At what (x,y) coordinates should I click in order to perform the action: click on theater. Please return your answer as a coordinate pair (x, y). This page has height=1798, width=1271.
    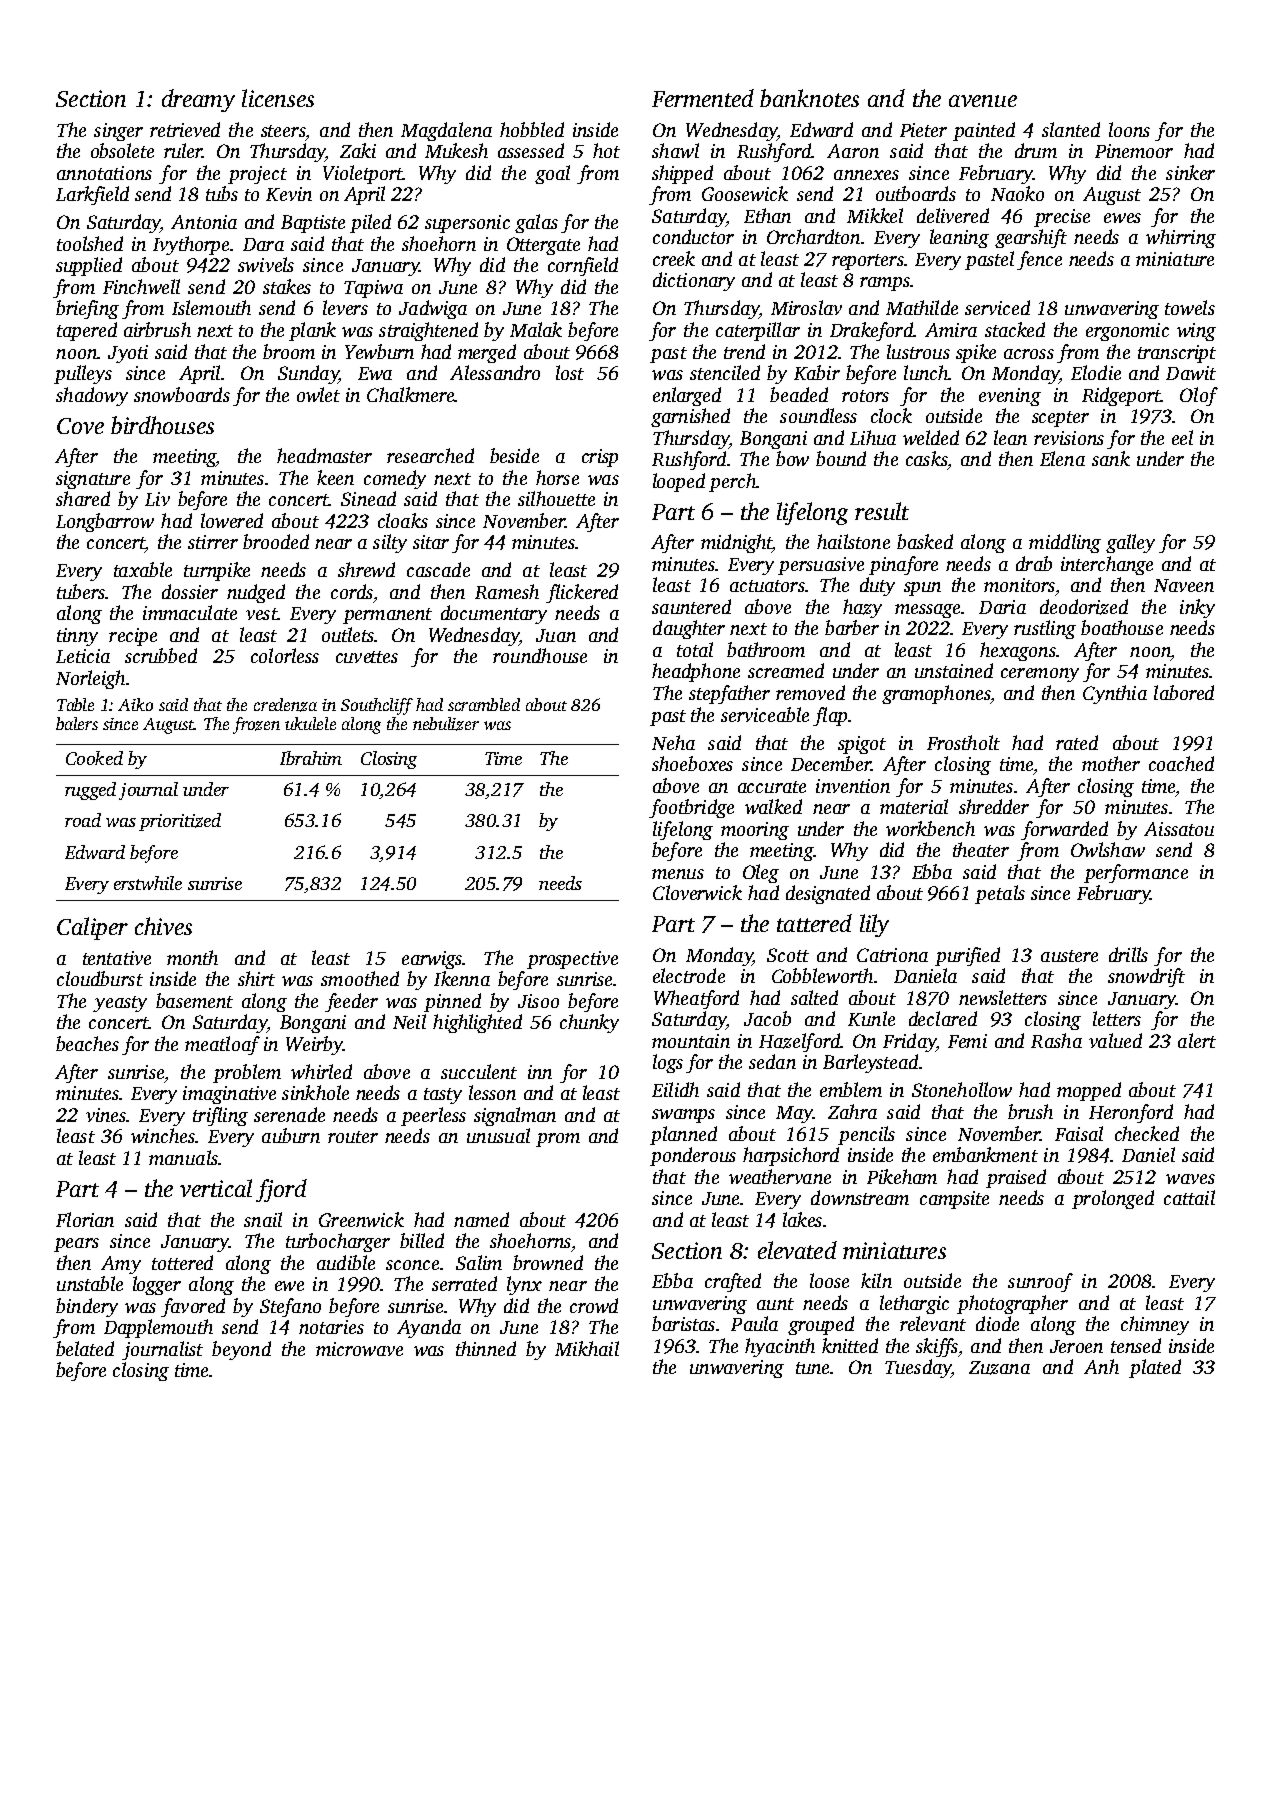
    Looking at the image, I should click on (981, 849).
